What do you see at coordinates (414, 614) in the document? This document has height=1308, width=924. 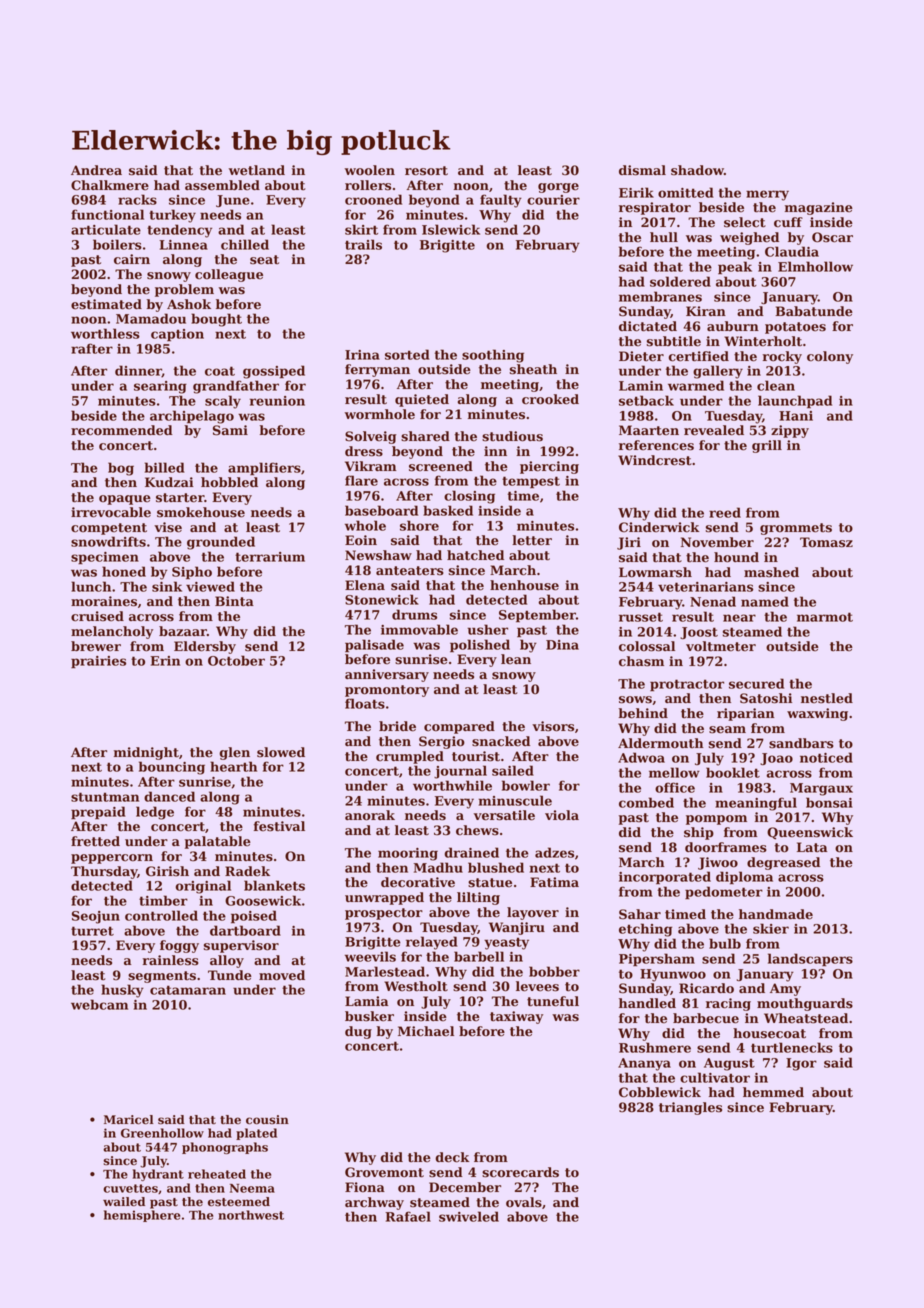 I see `drums` at bounding box center [414, 614].
